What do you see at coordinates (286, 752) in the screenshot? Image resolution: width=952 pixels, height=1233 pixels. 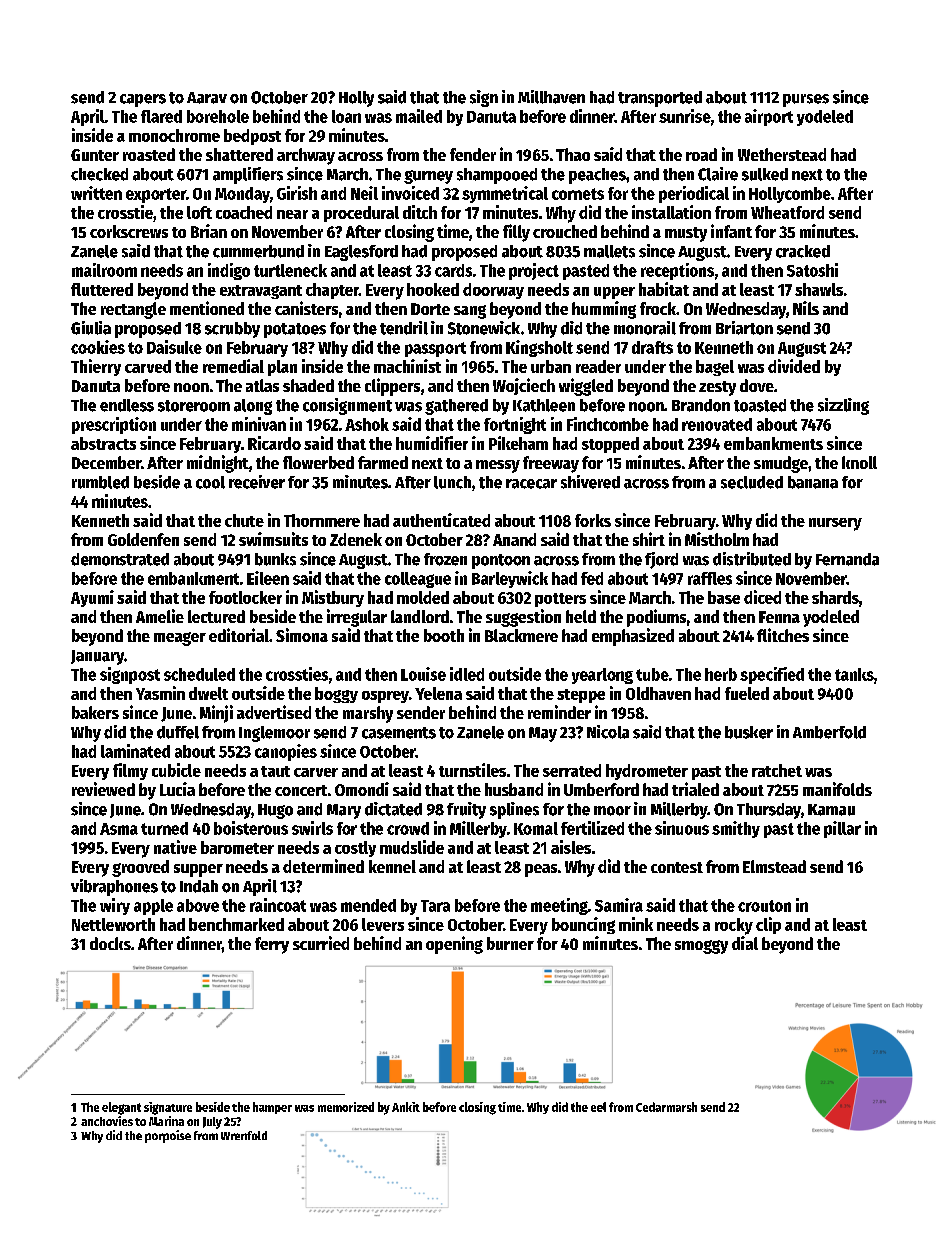 I see `canopies` at bounding box center [286, 752].
